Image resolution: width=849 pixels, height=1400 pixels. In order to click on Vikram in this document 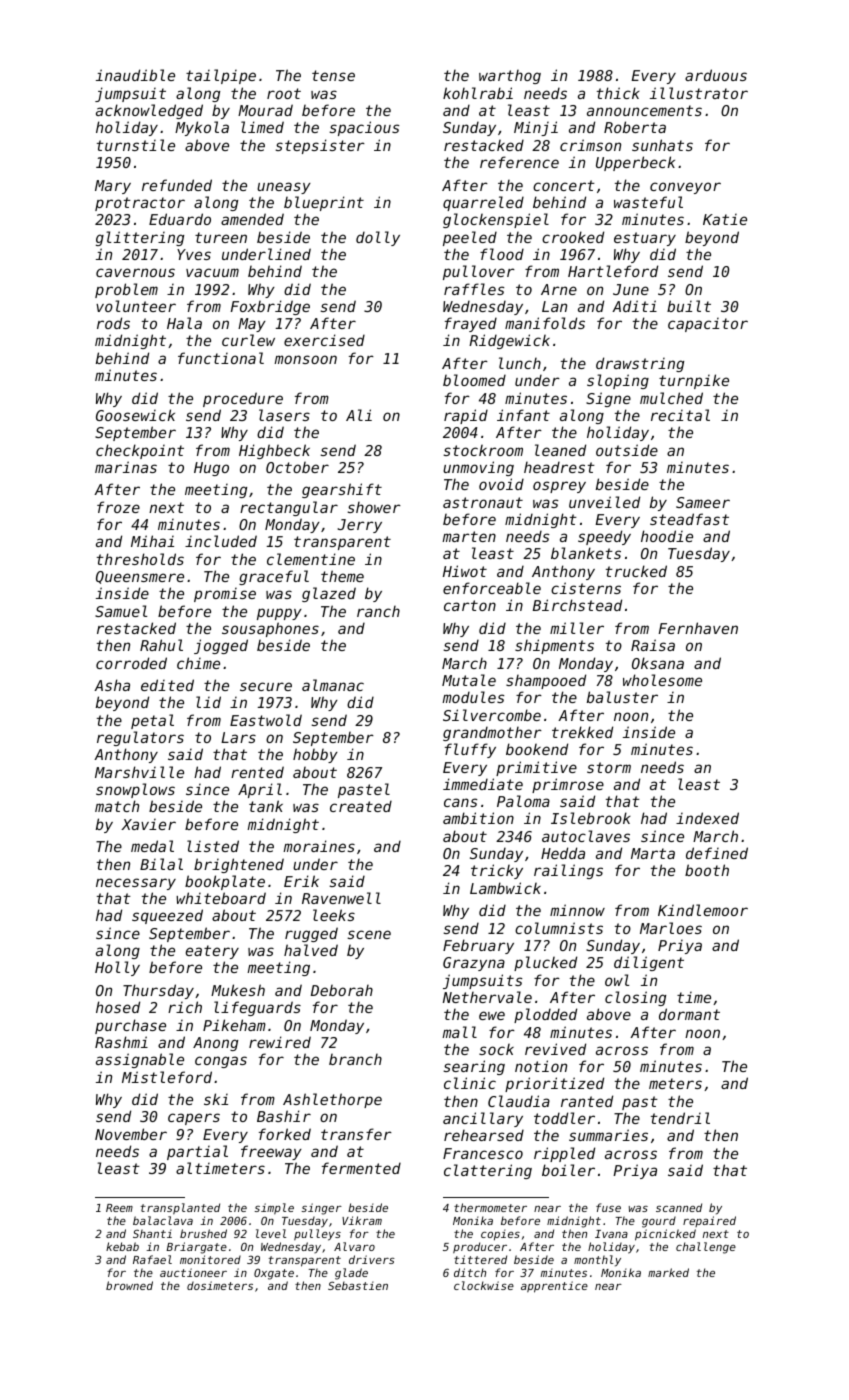, I will do `click(362, 1220)`.
